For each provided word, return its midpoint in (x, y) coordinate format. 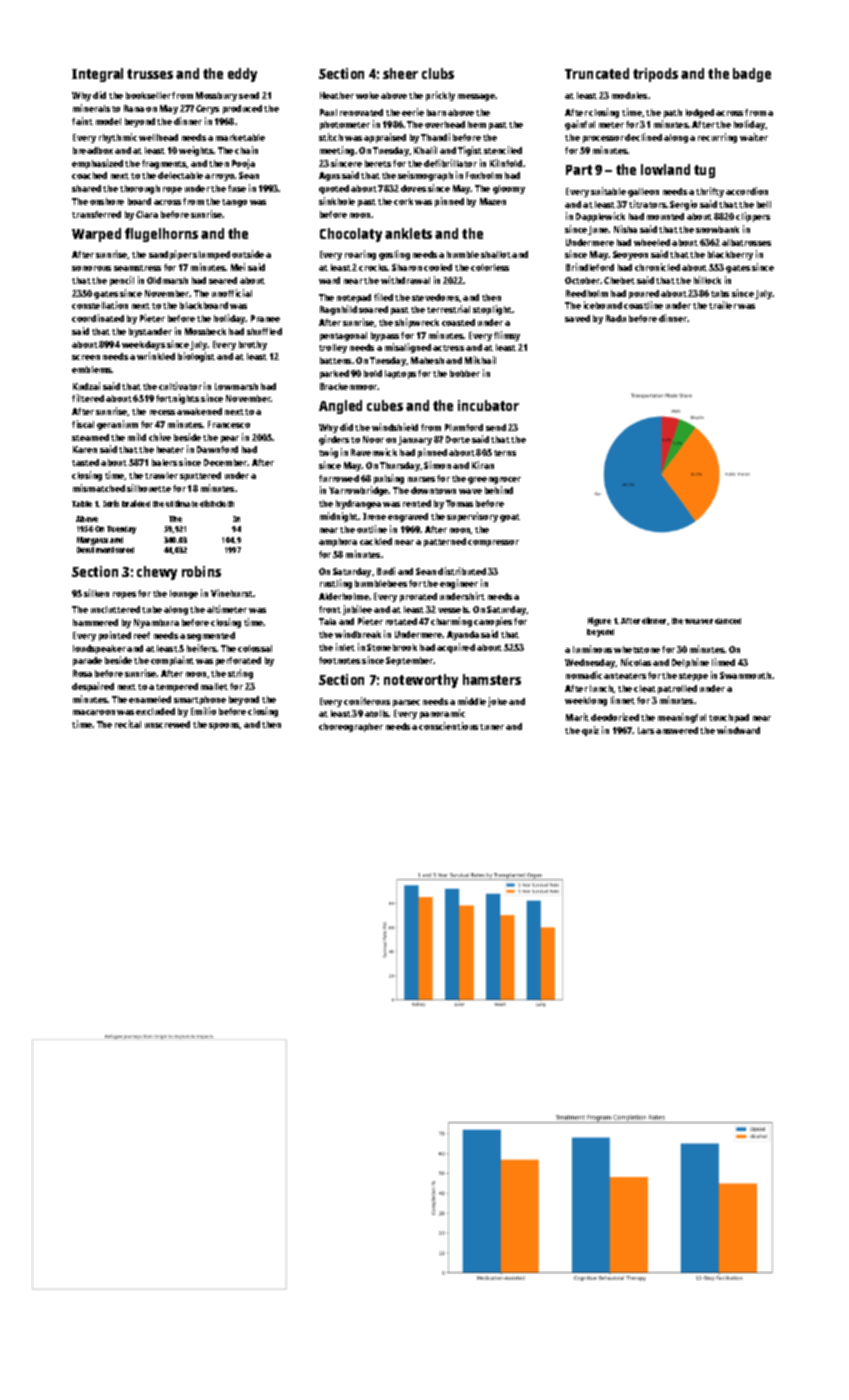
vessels (453, 609)
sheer (400, 73)
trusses (150, 74)
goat (510, 518)
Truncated (597, 73)
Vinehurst (232, 593)
